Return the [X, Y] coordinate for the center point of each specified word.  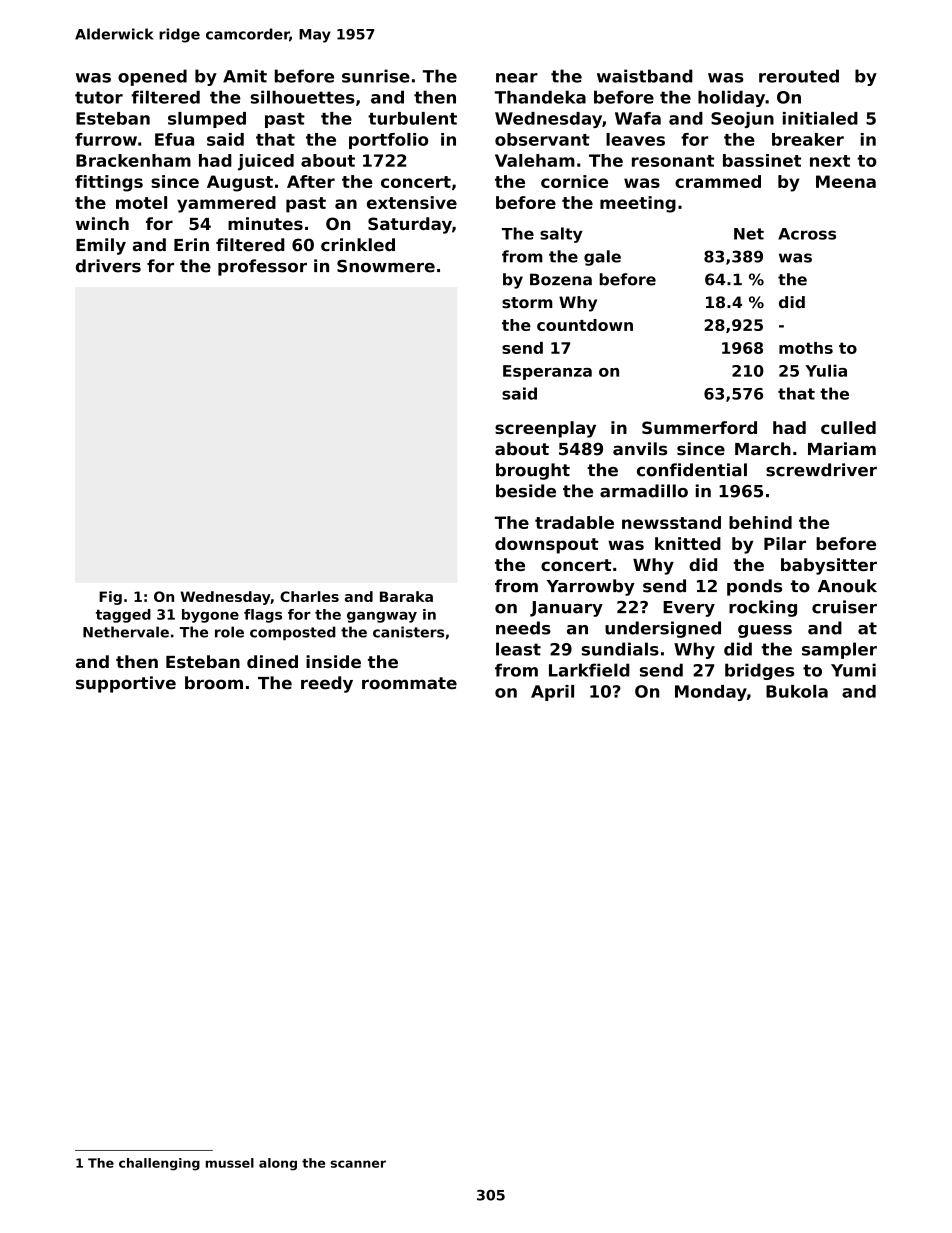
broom [214, 683]
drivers [108, 266]
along [278, 1164]
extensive [412, 202]
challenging [159, 1164]
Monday [711, 693]
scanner [358, 1164]
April [552, 693]
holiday [731, 98]
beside [526, 491]
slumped [207, 120]
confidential [692, 470]
